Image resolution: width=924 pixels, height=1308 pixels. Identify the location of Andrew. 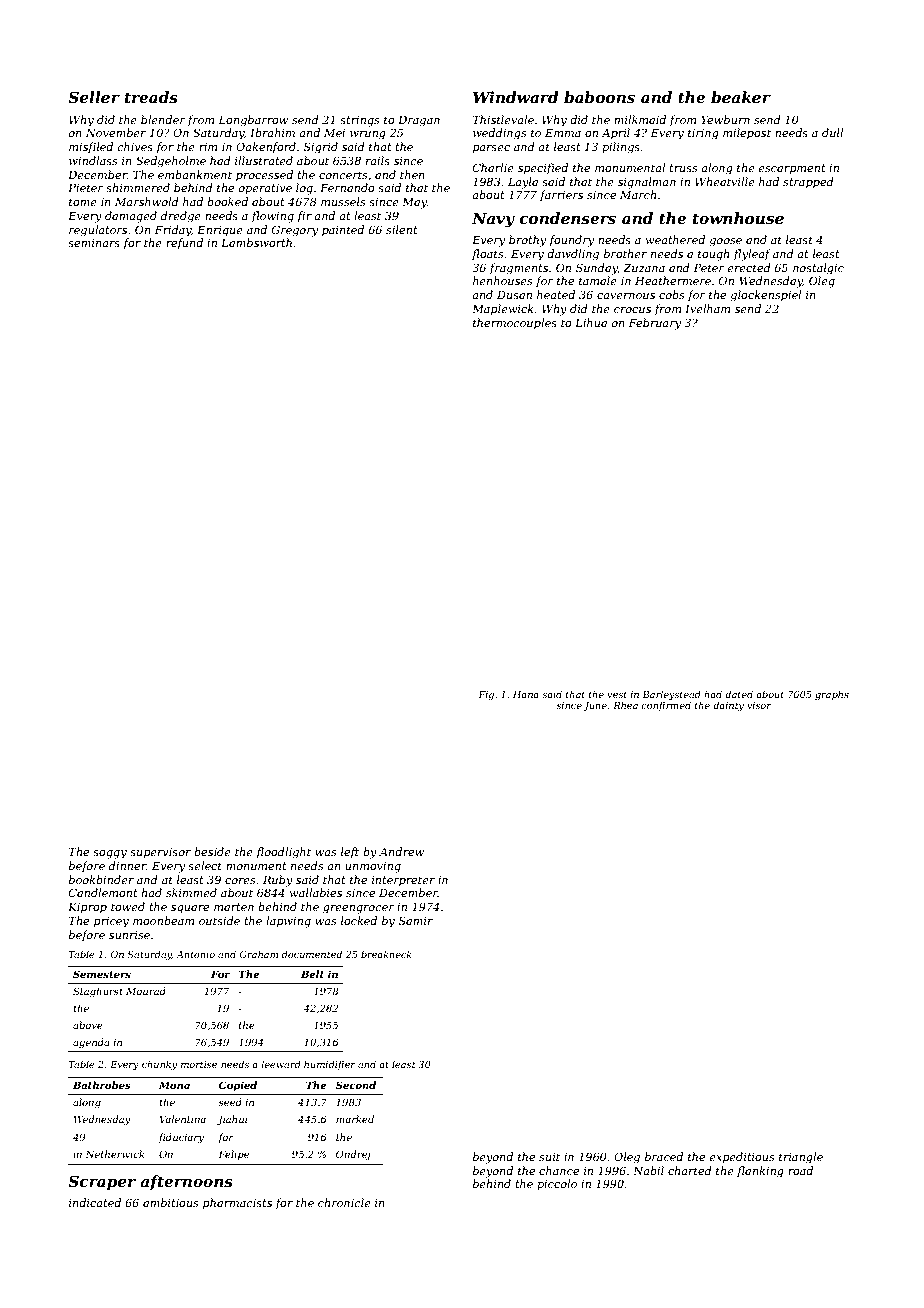
(401, 851).
